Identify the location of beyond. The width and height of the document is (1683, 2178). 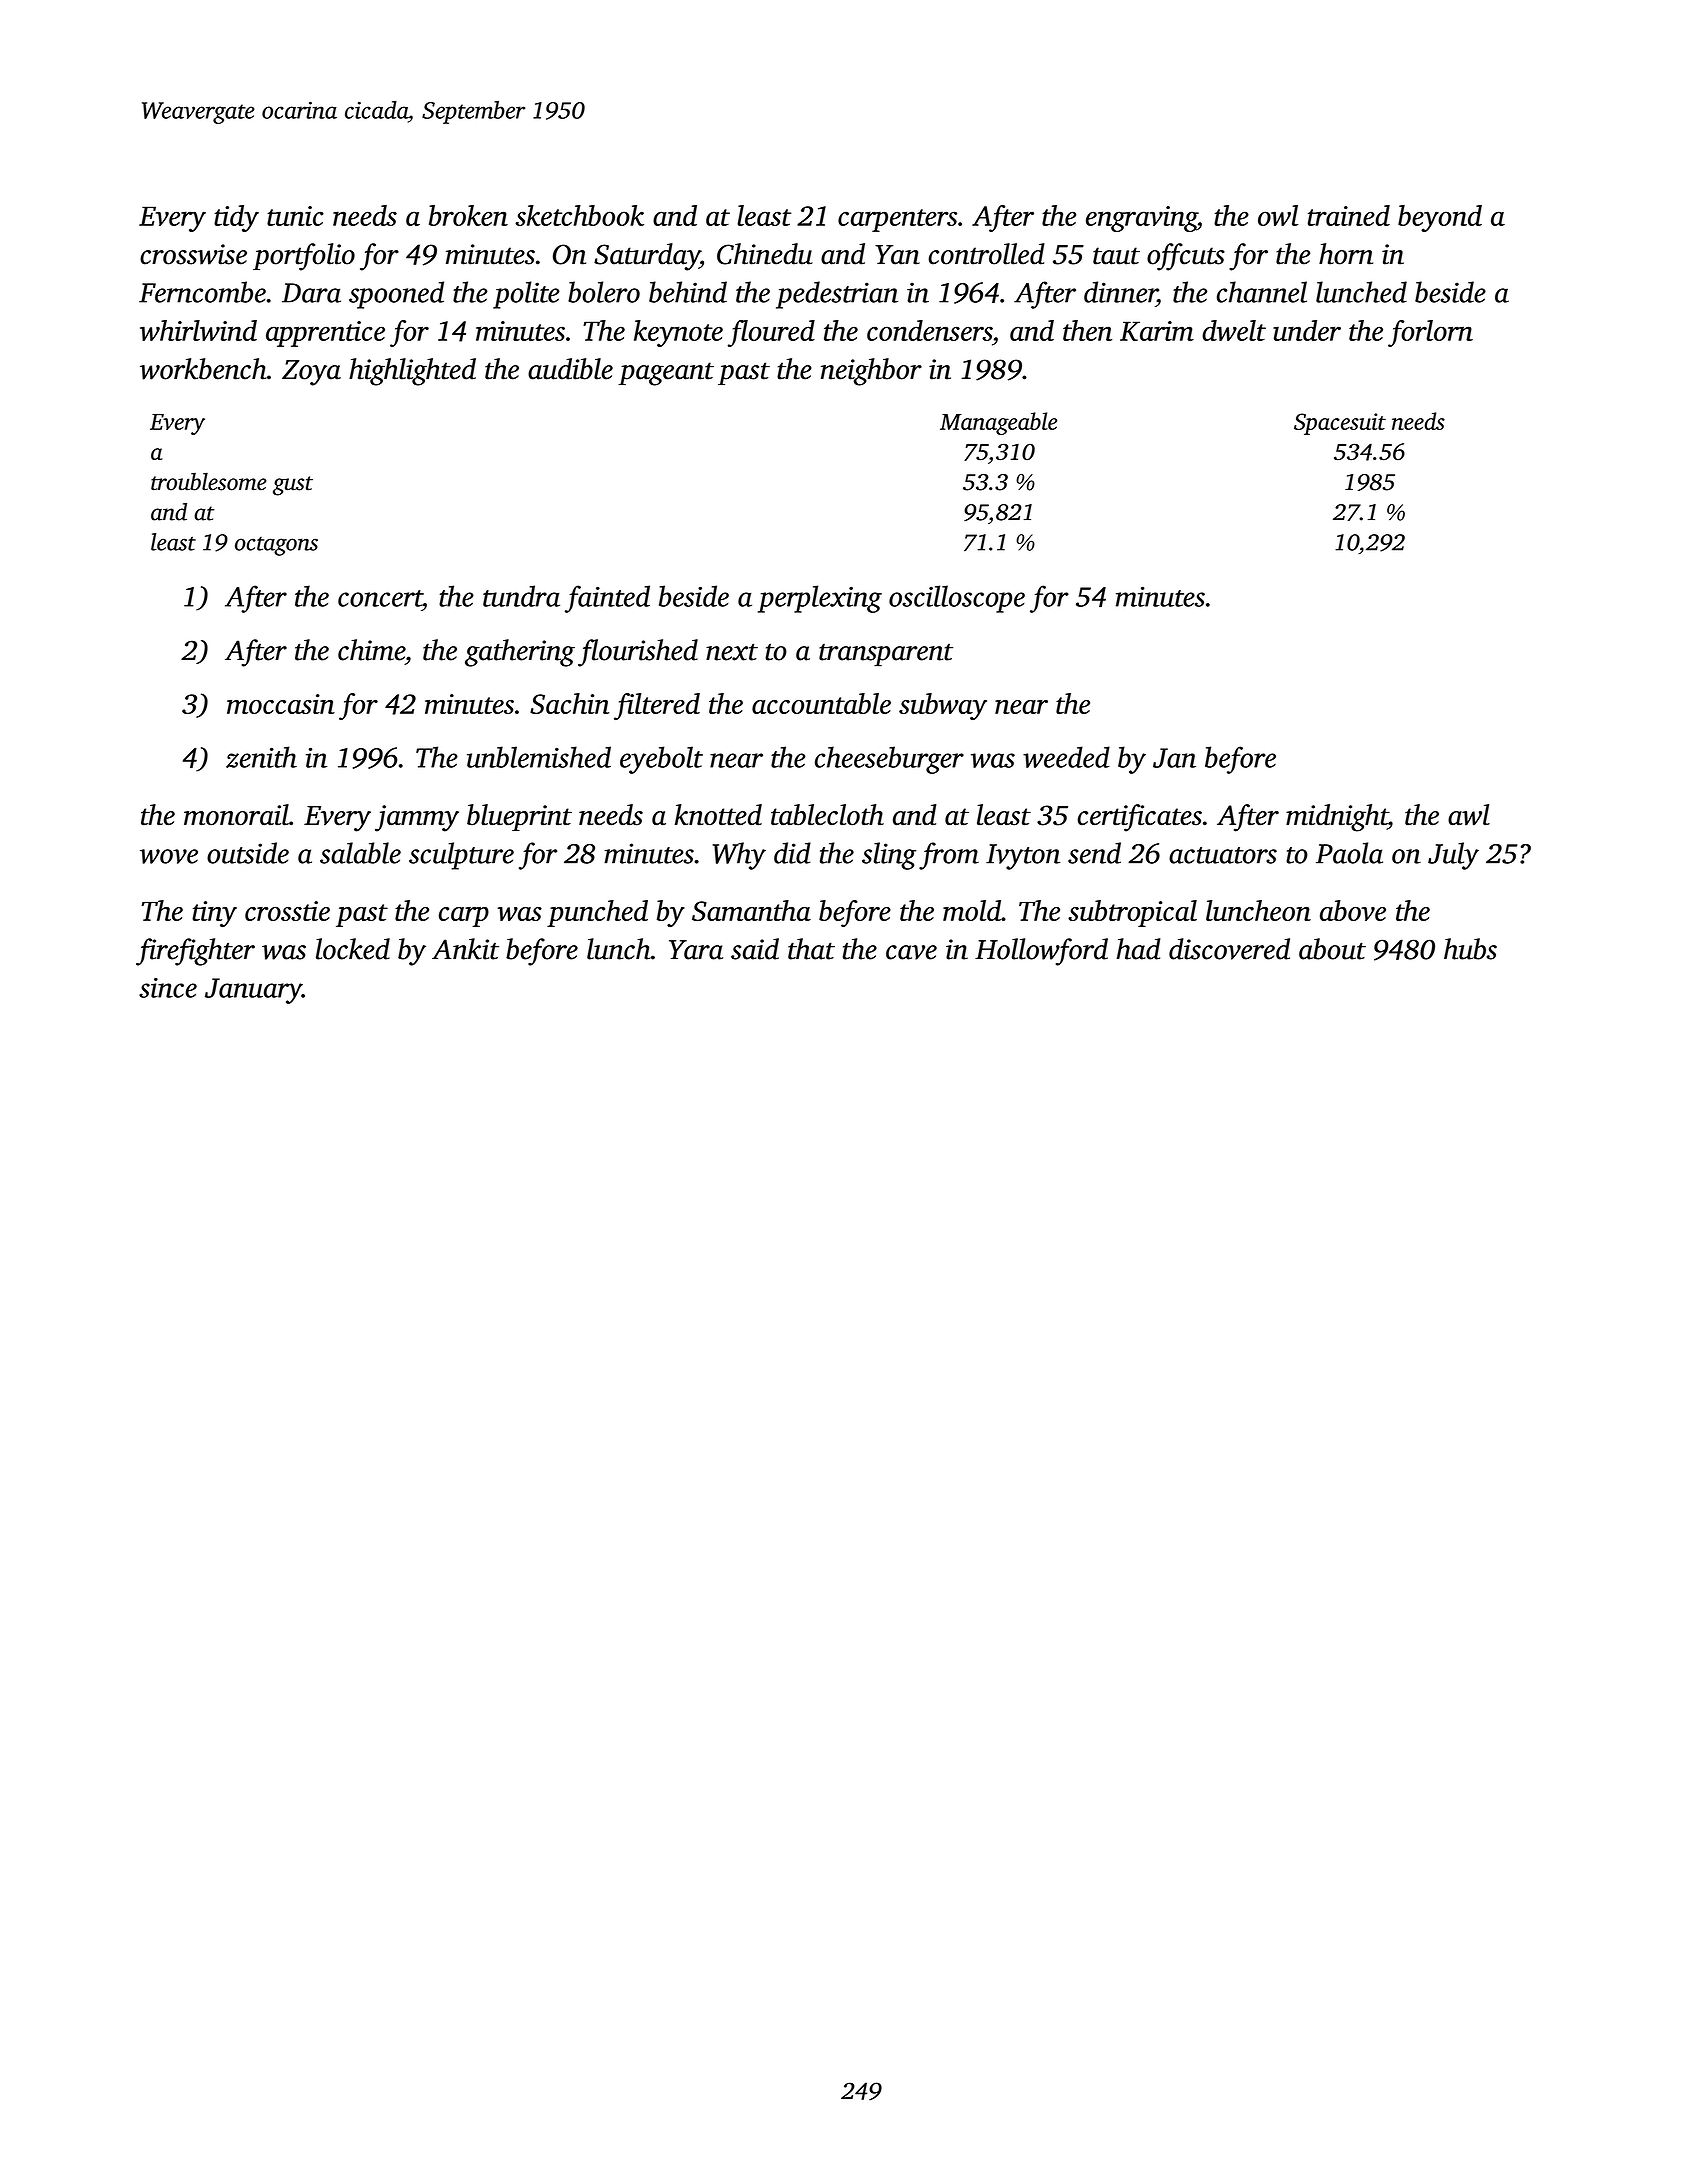
(1440, 218).
